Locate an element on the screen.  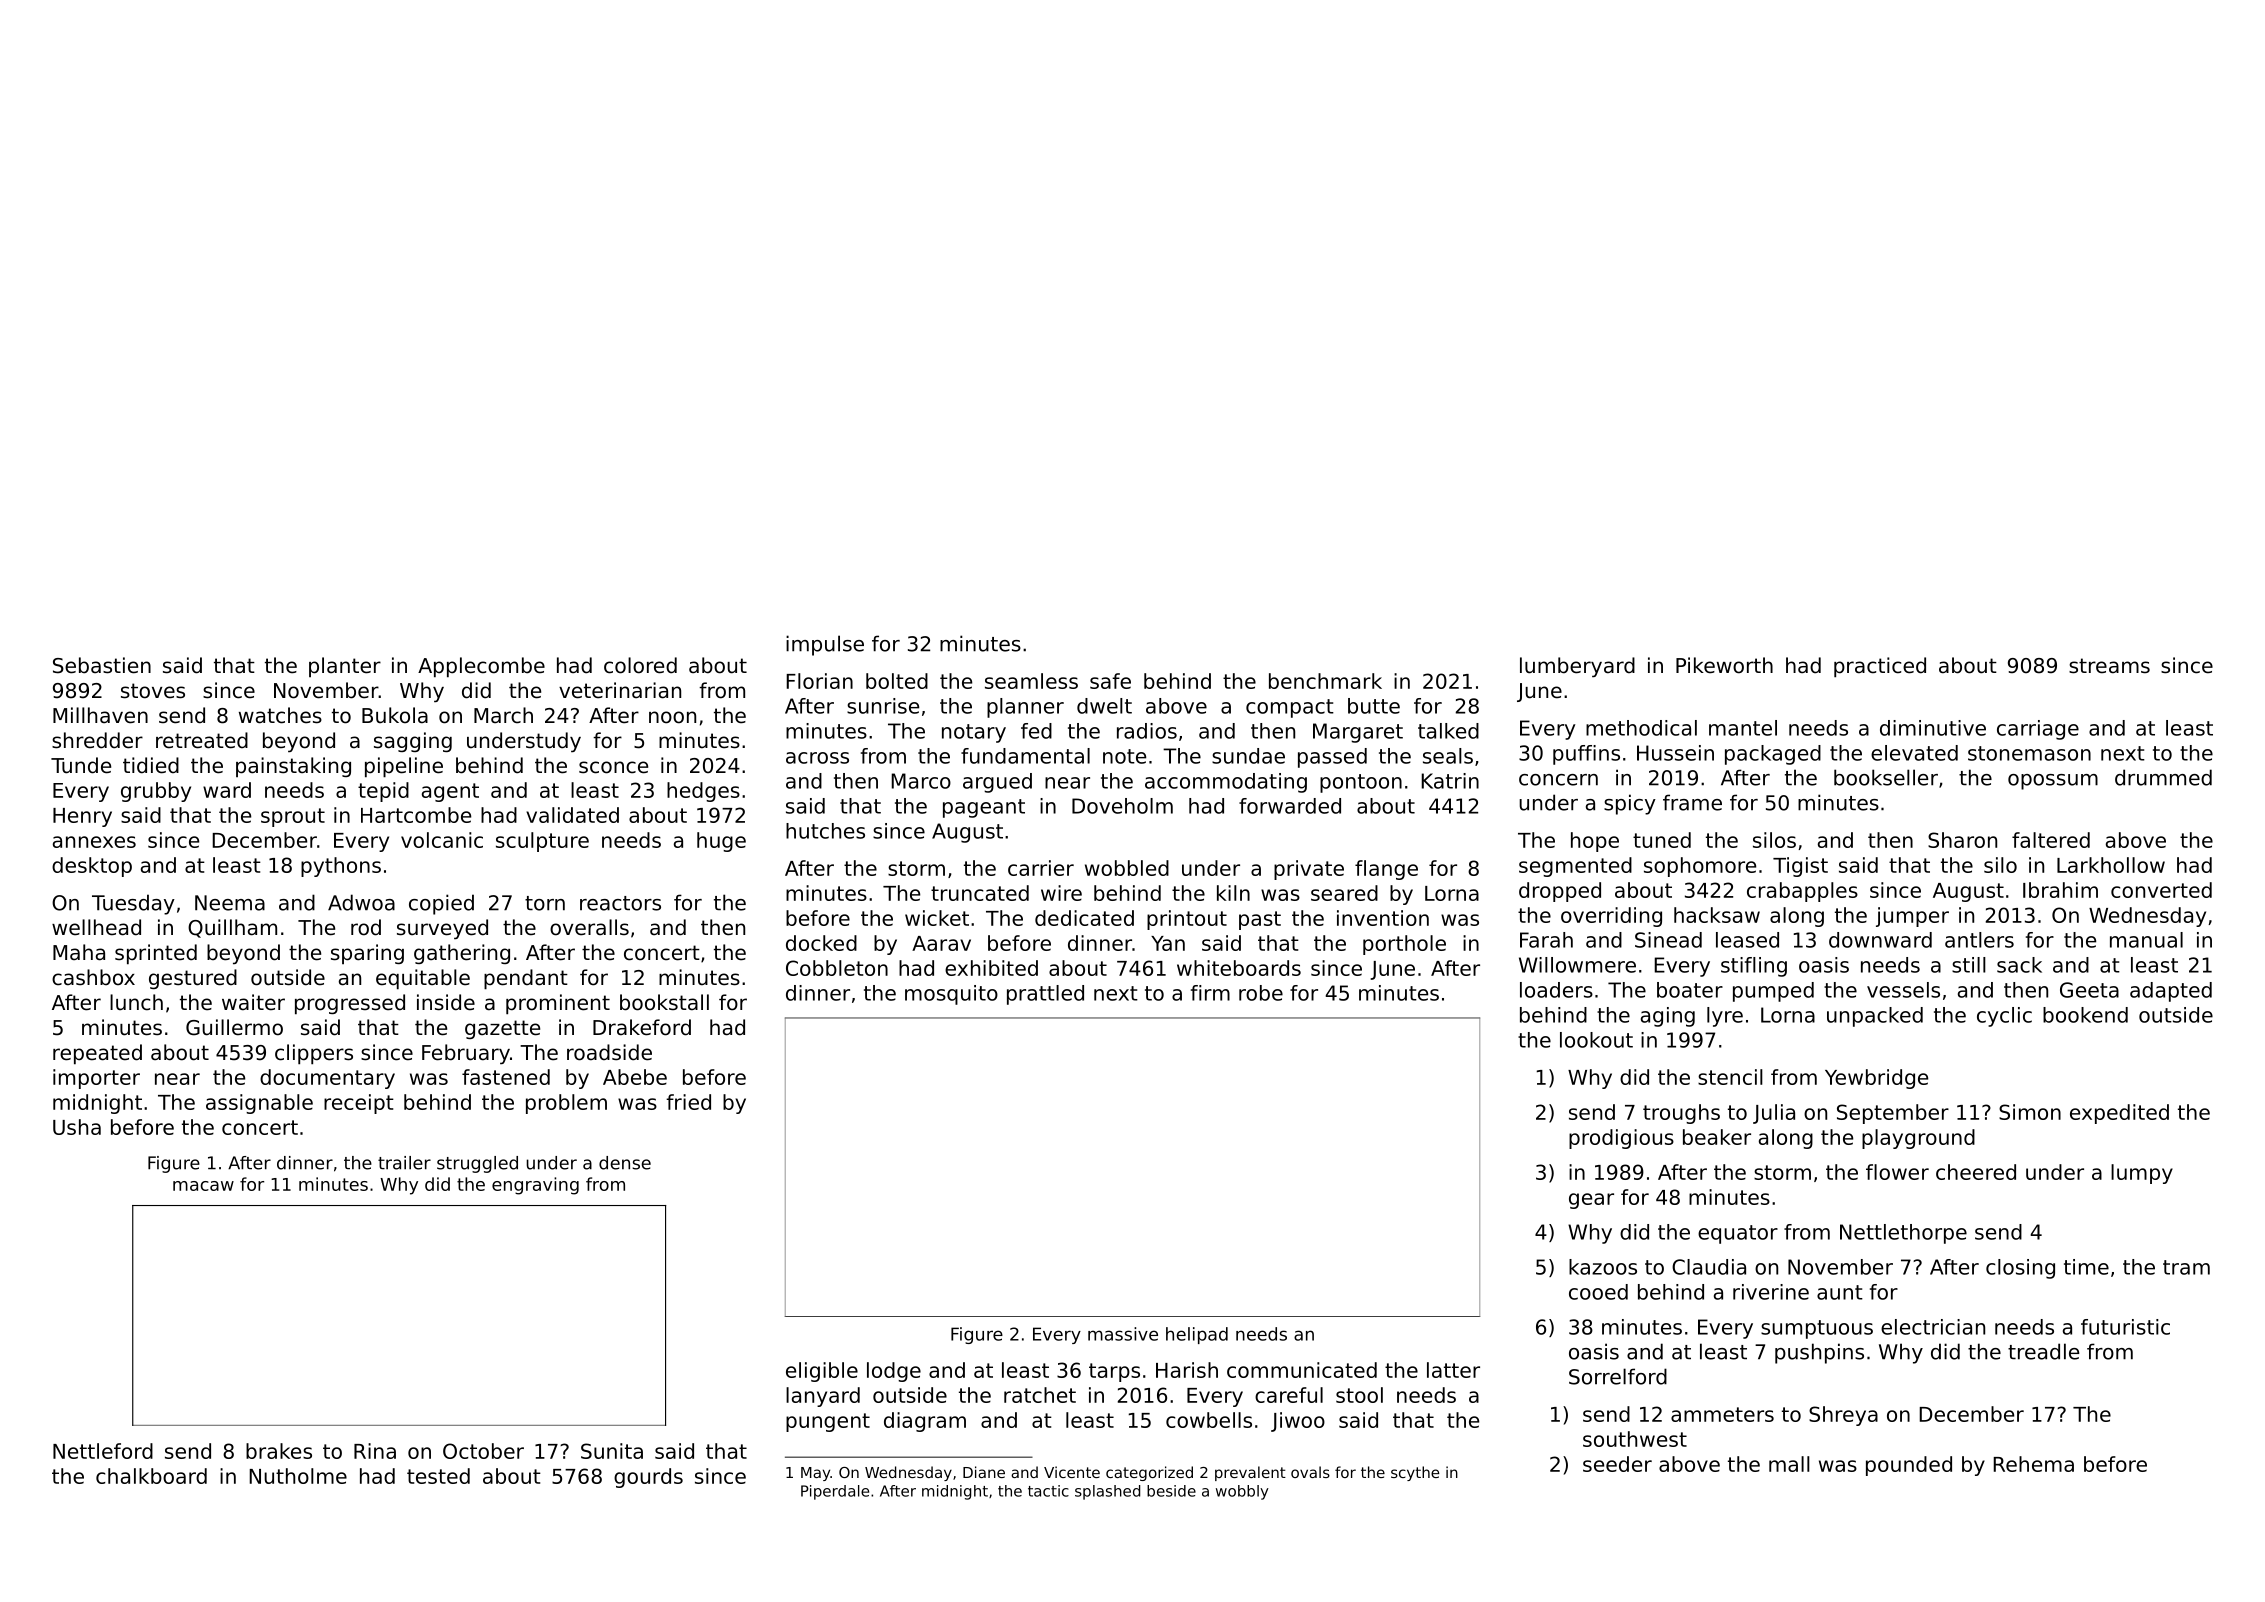
equator is located at coordinates (1738, 1234).
